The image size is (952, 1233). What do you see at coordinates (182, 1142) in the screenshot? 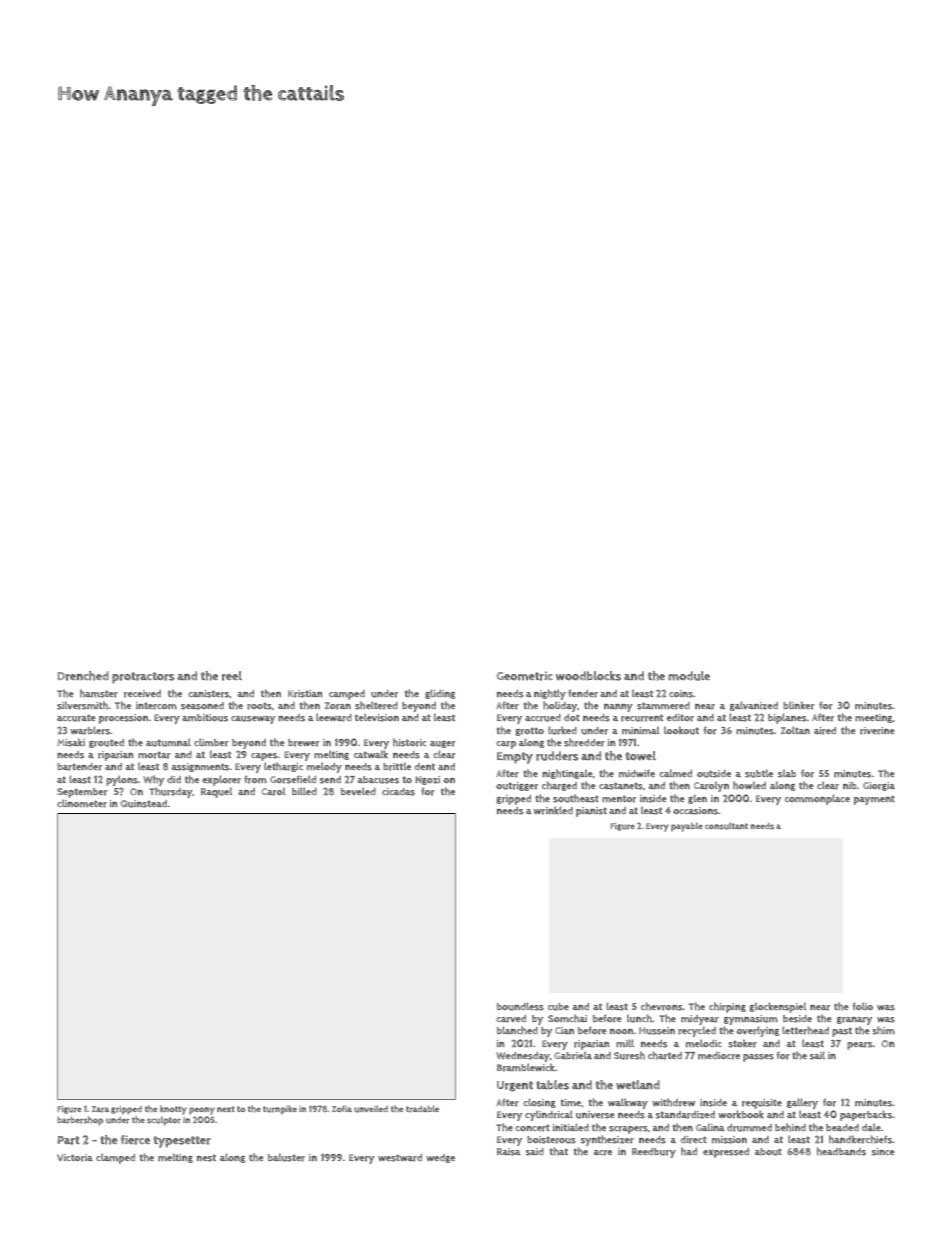
I see `typesetter` at bounding box center [182, 1142].
